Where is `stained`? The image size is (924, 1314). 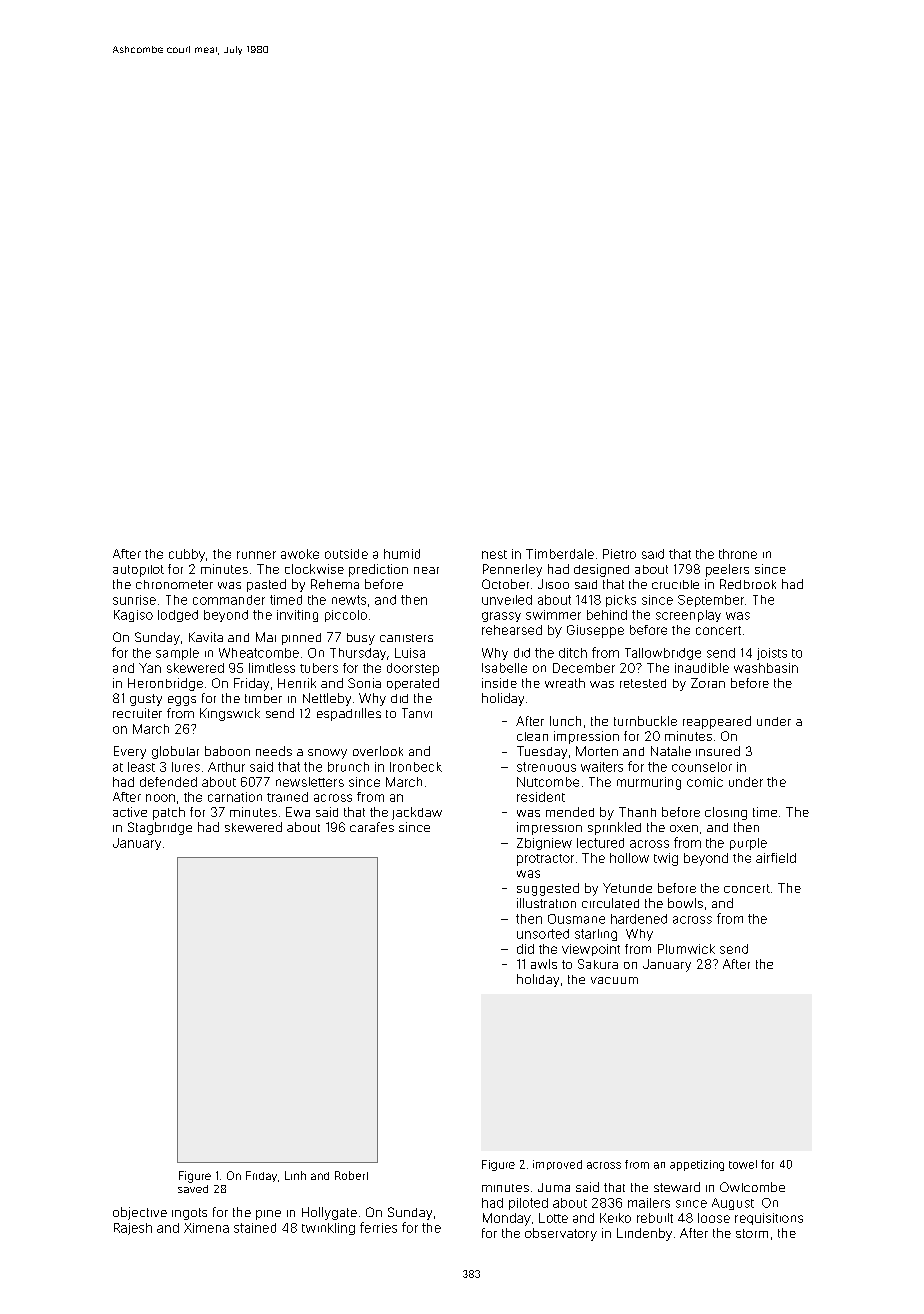 stained is located at coordinates (255, 1228).
